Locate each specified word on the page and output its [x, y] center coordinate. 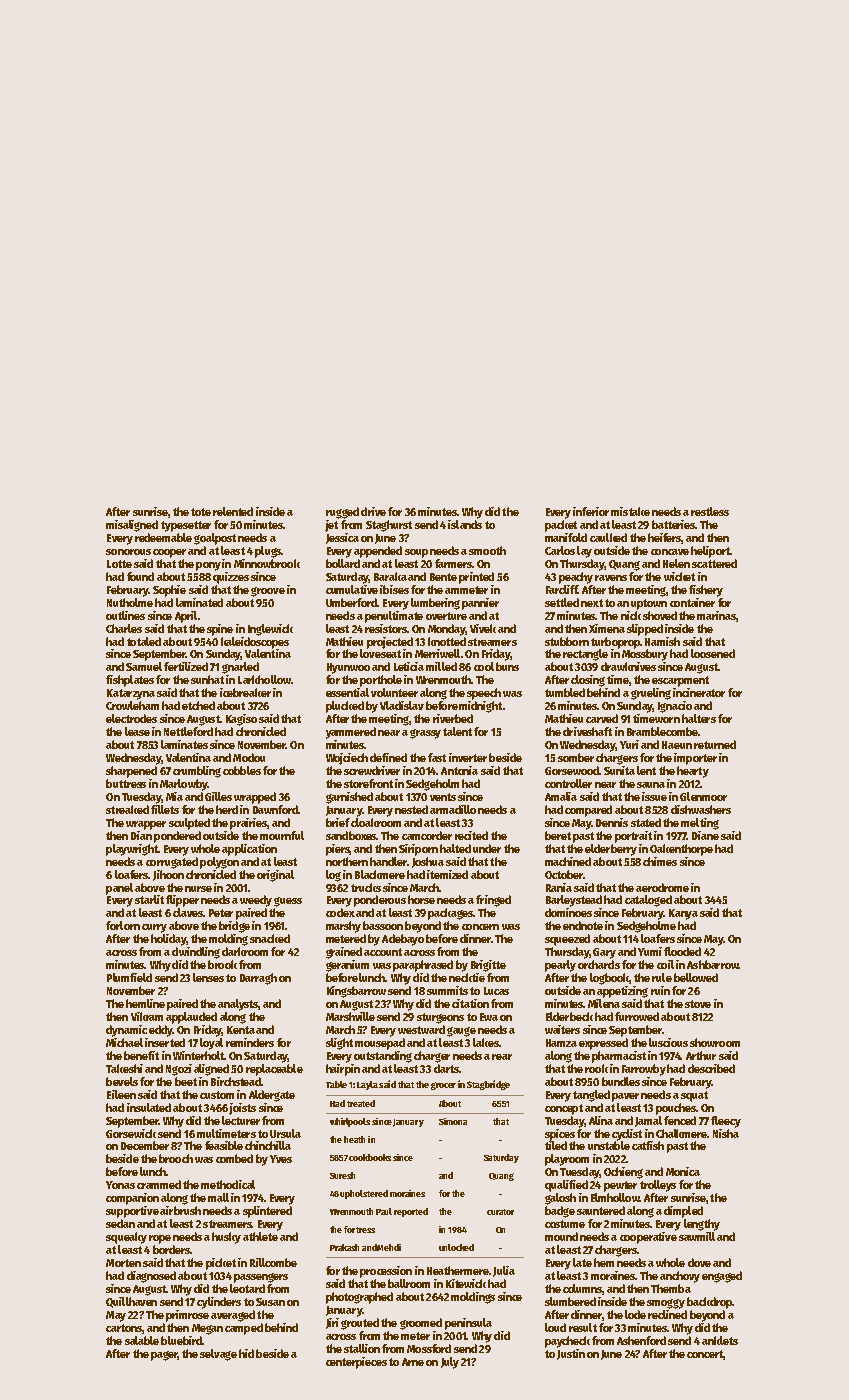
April [186, 617]
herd [227, 809]
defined [388, 757]
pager [164, 1356]
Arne [413, 1362]
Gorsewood [572, 770]
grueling [651, 694]
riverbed [453, 718]
